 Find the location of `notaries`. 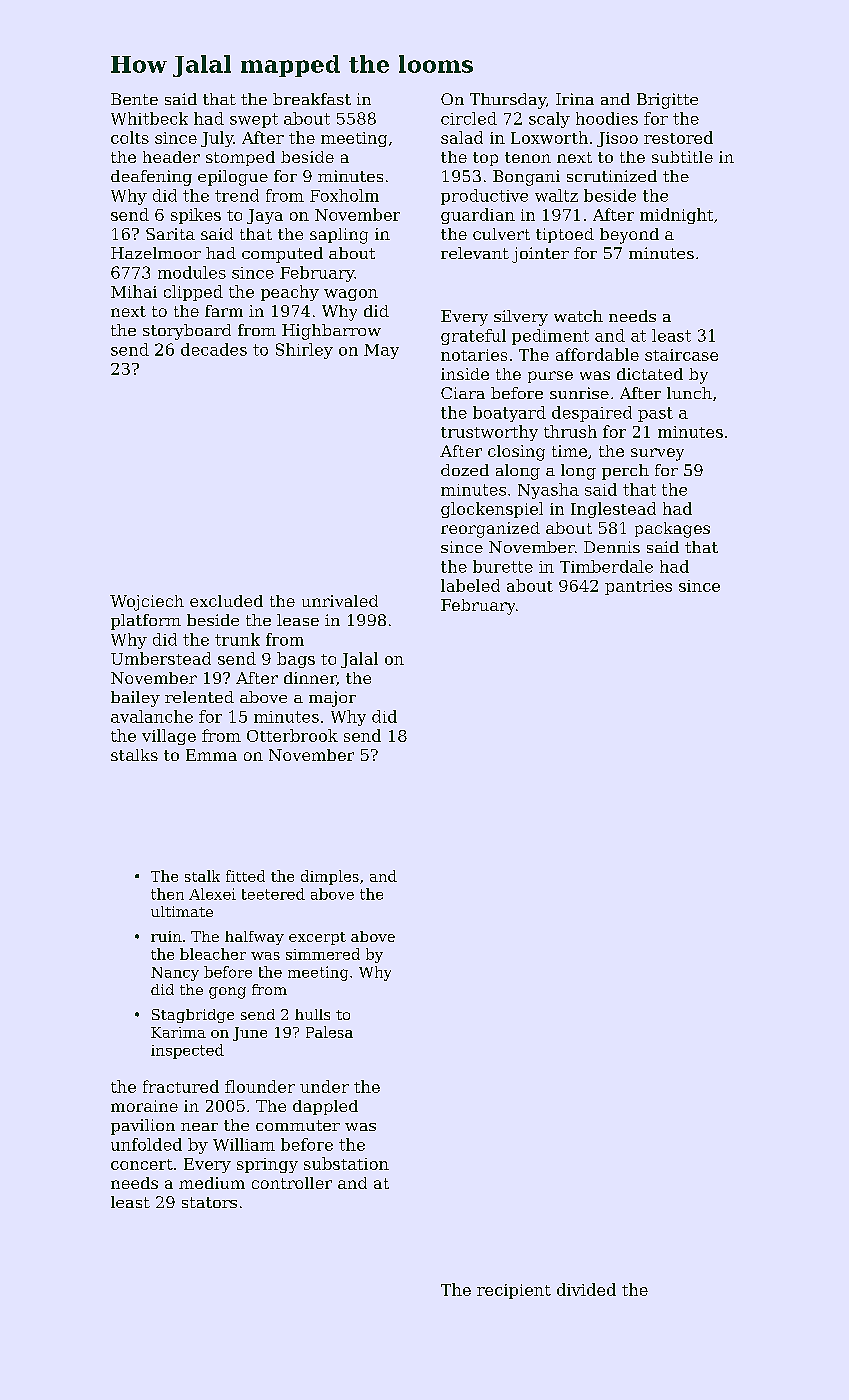

notaries is located at coordinates (474, 355).
